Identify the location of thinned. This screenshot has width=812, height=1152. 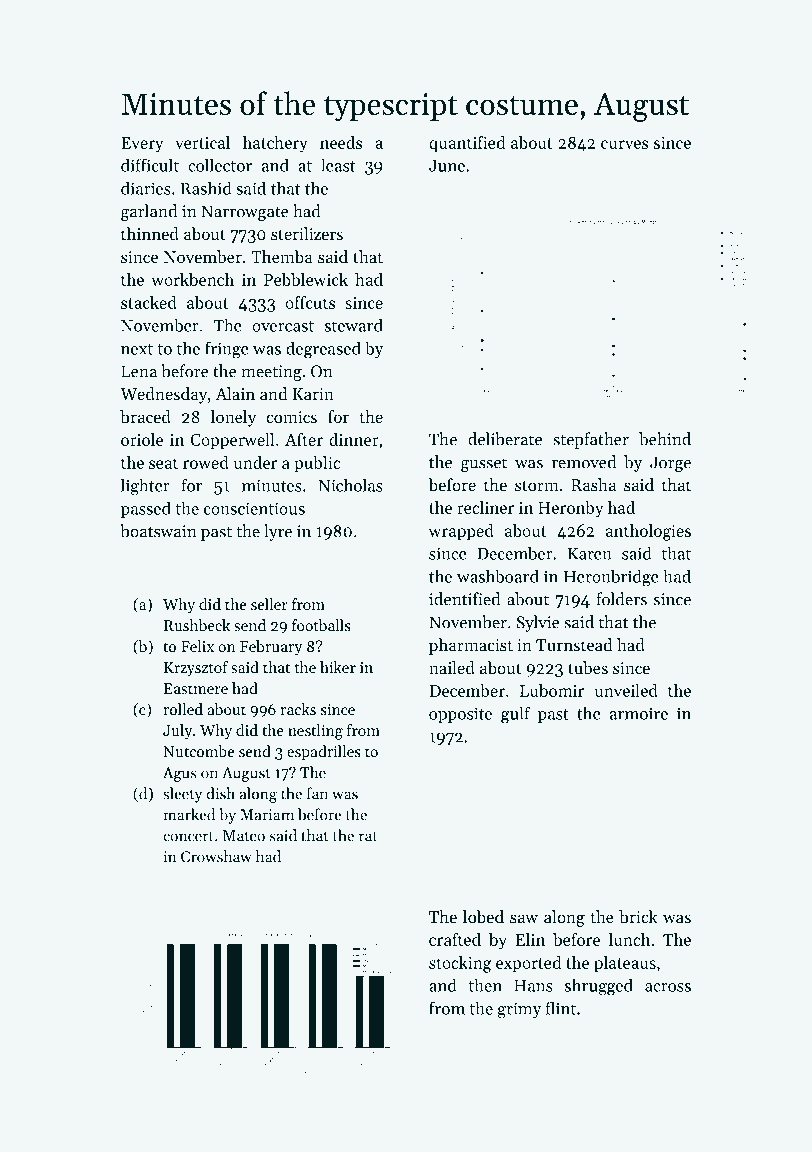
(150, 233).
